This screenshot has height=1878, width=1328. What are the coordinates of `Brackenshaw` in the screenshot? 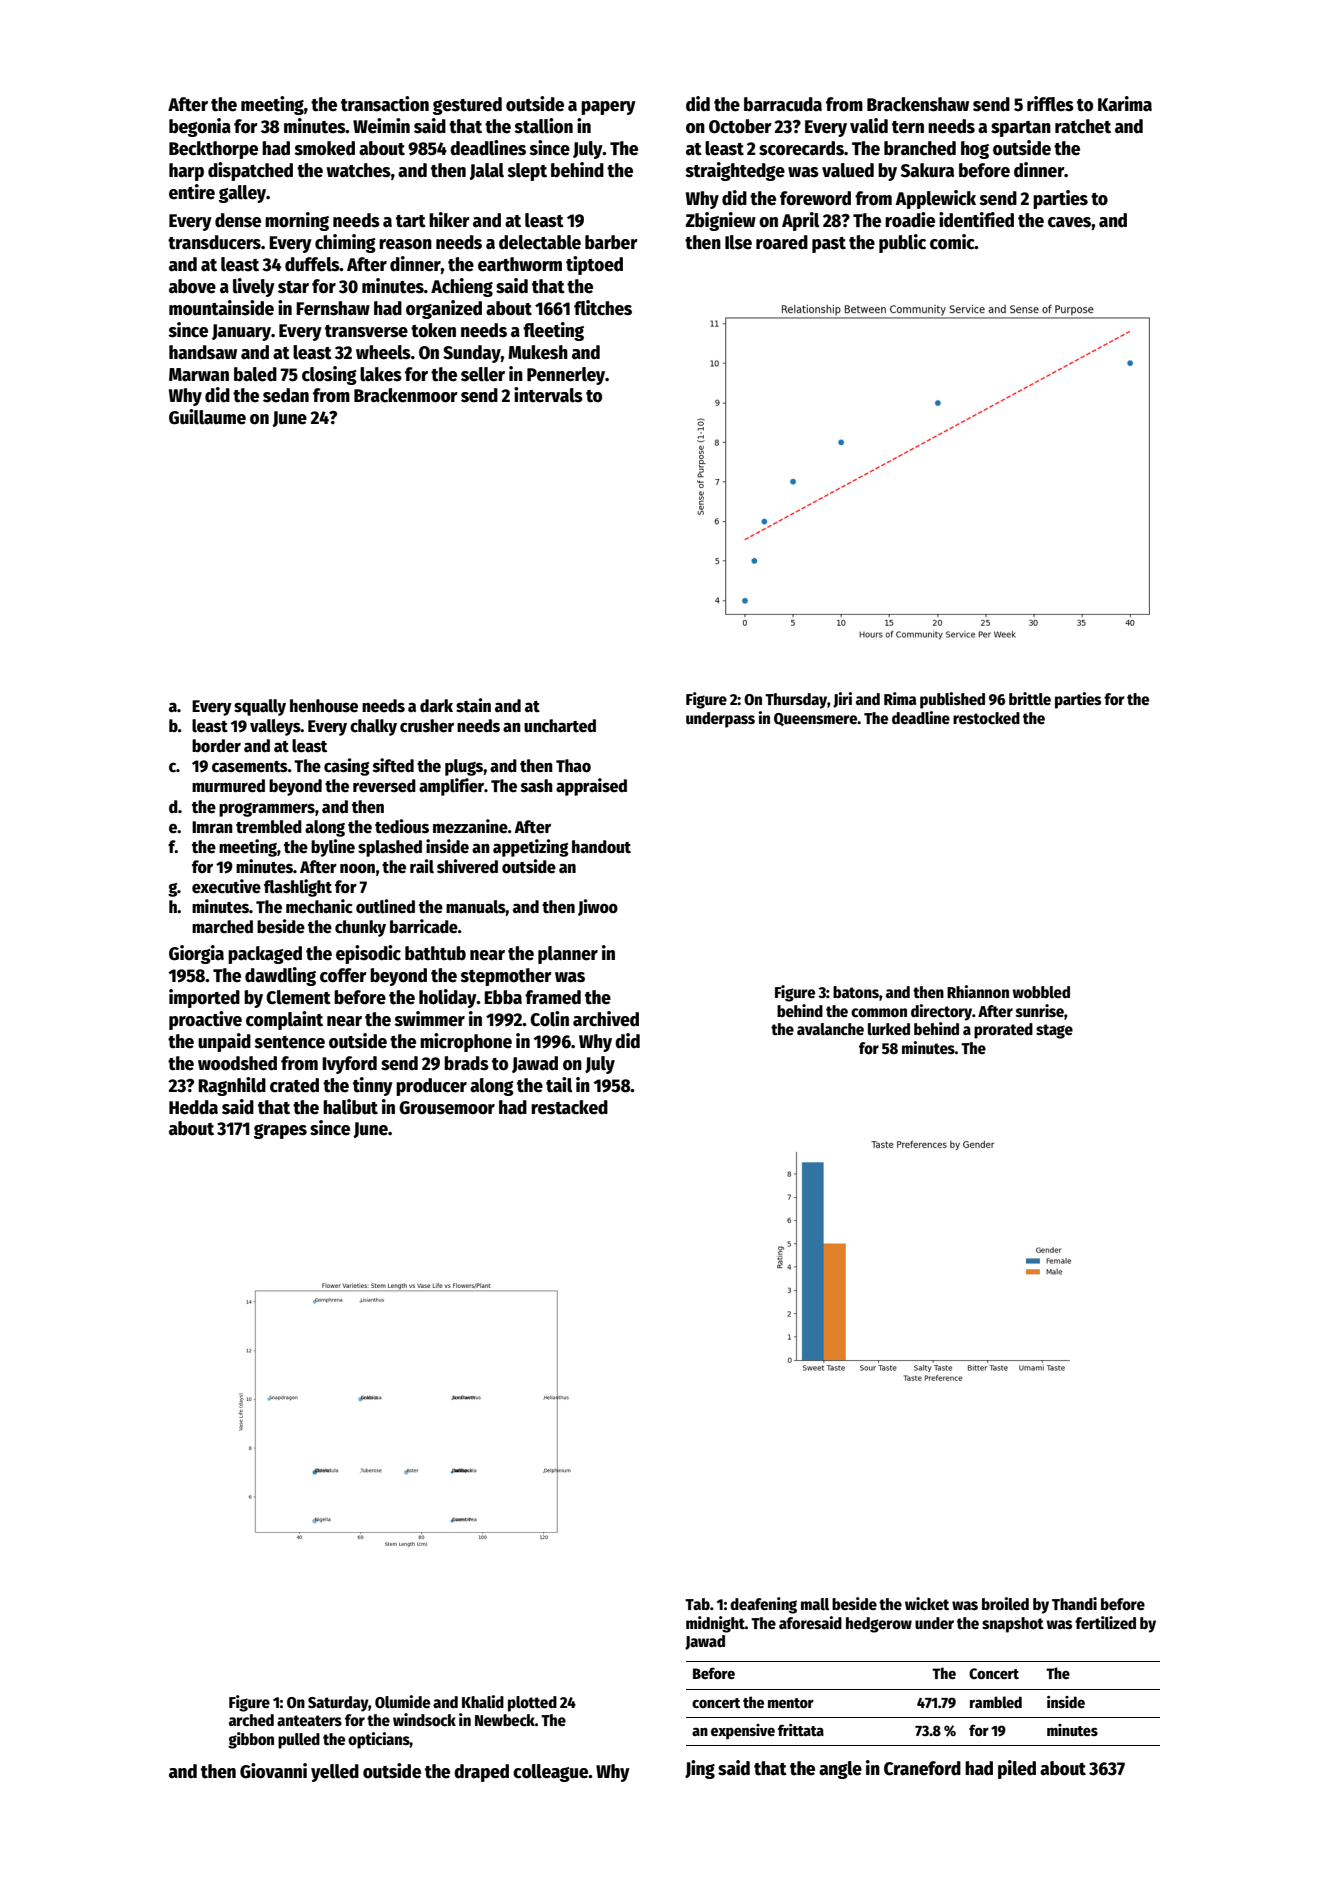 It's located at (918, 104).
